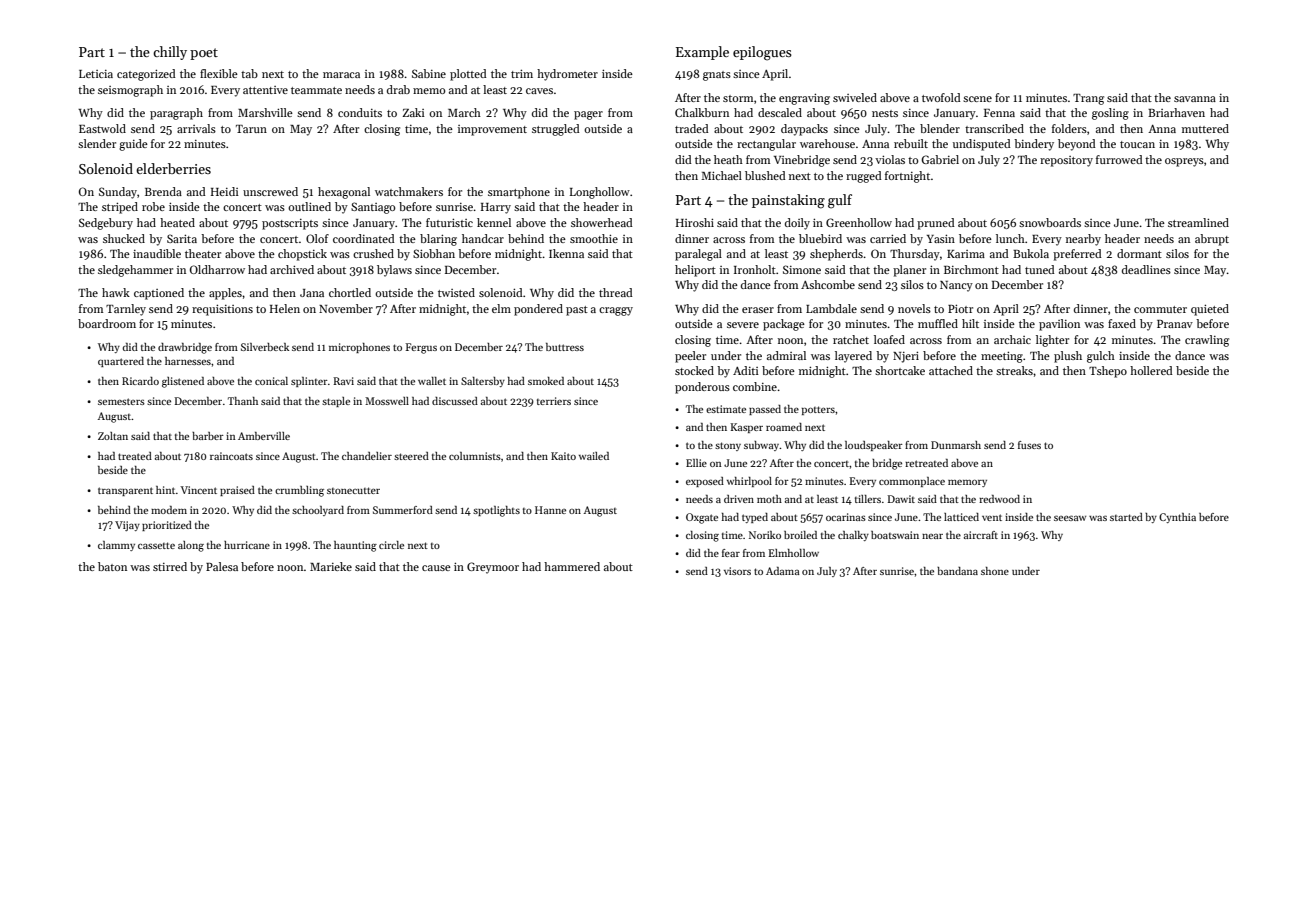 The image size is (1308, 924). What do you see at coordinates (133, 145) in the screenshot?
I see `guide` at bounding box center [133, 145].
